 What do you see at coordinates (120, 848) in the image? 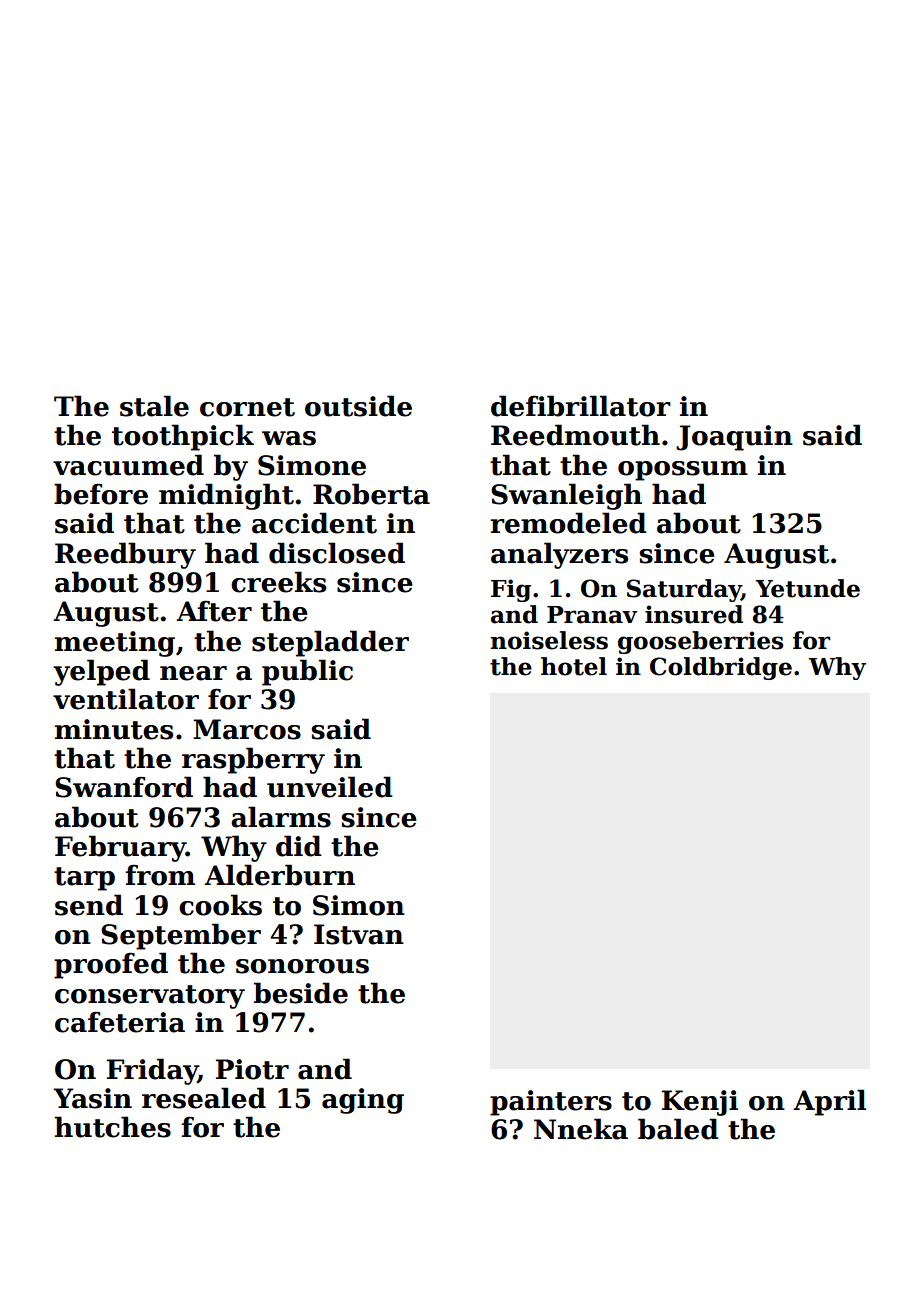
I see `February` at bounding box center [120, 848].
